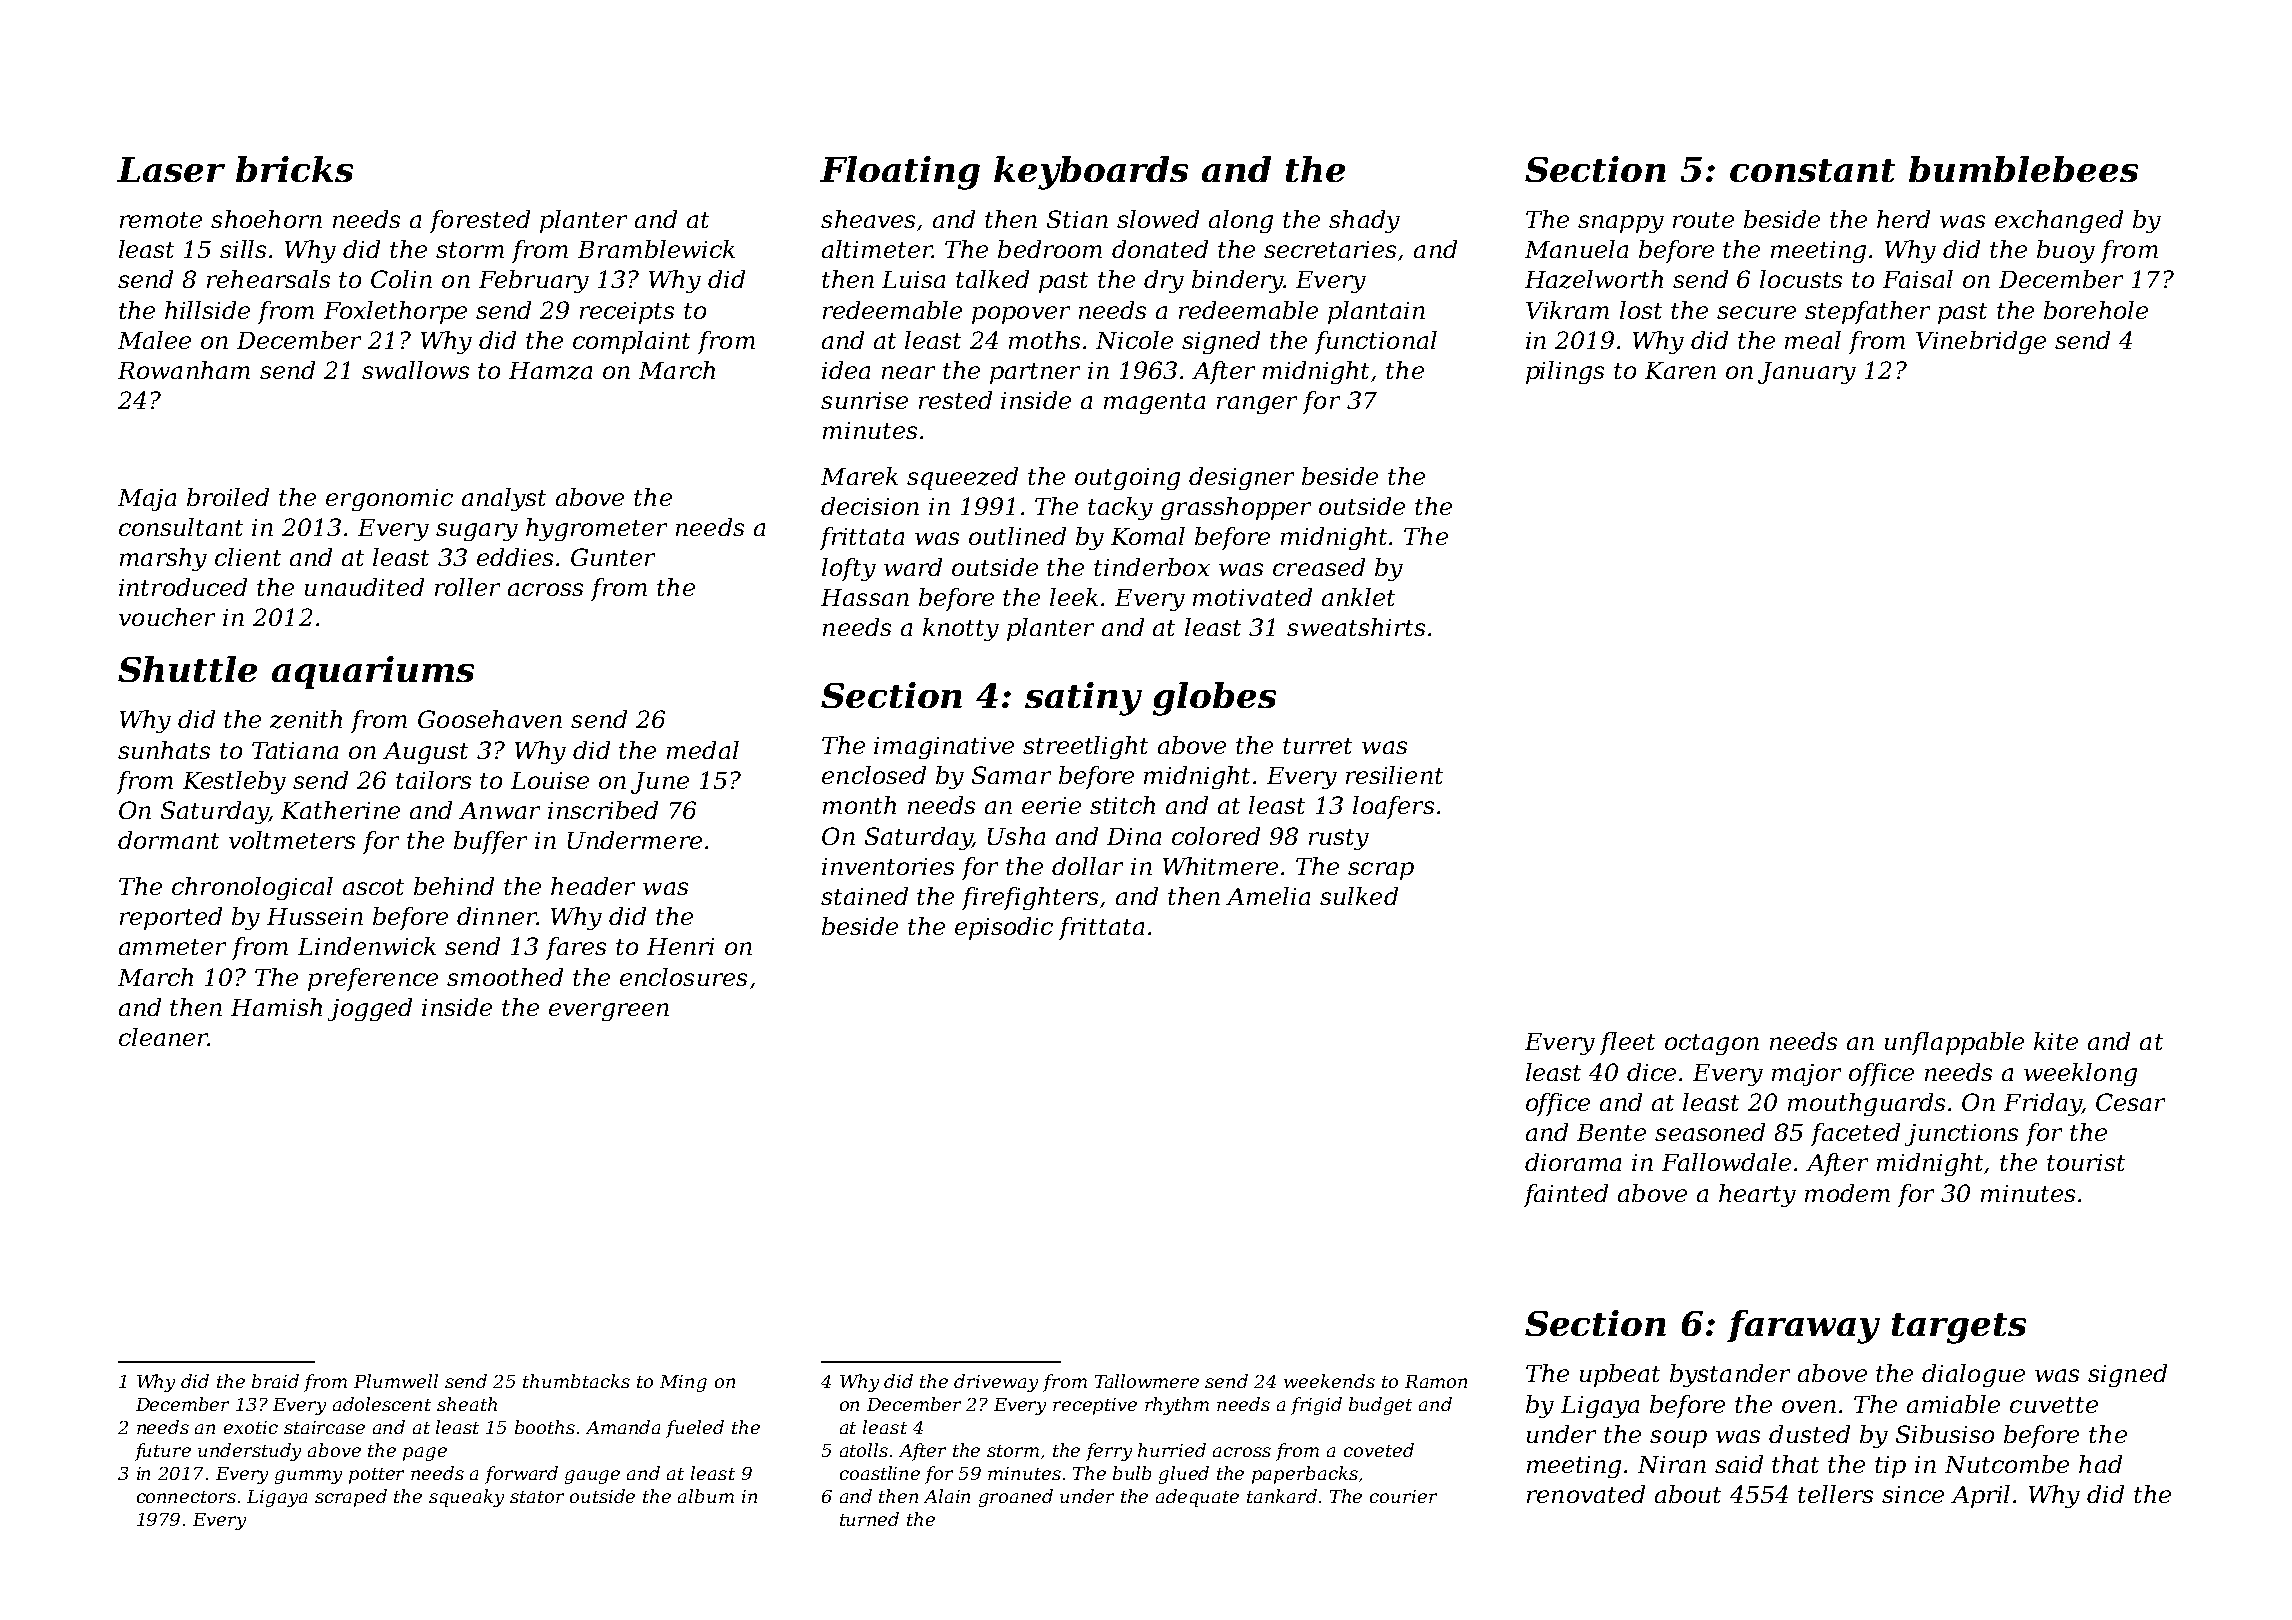 Image resolution: width=2292 pixels, height=1620 pixels. I want to click on bulb, so click(1132, 1473).
